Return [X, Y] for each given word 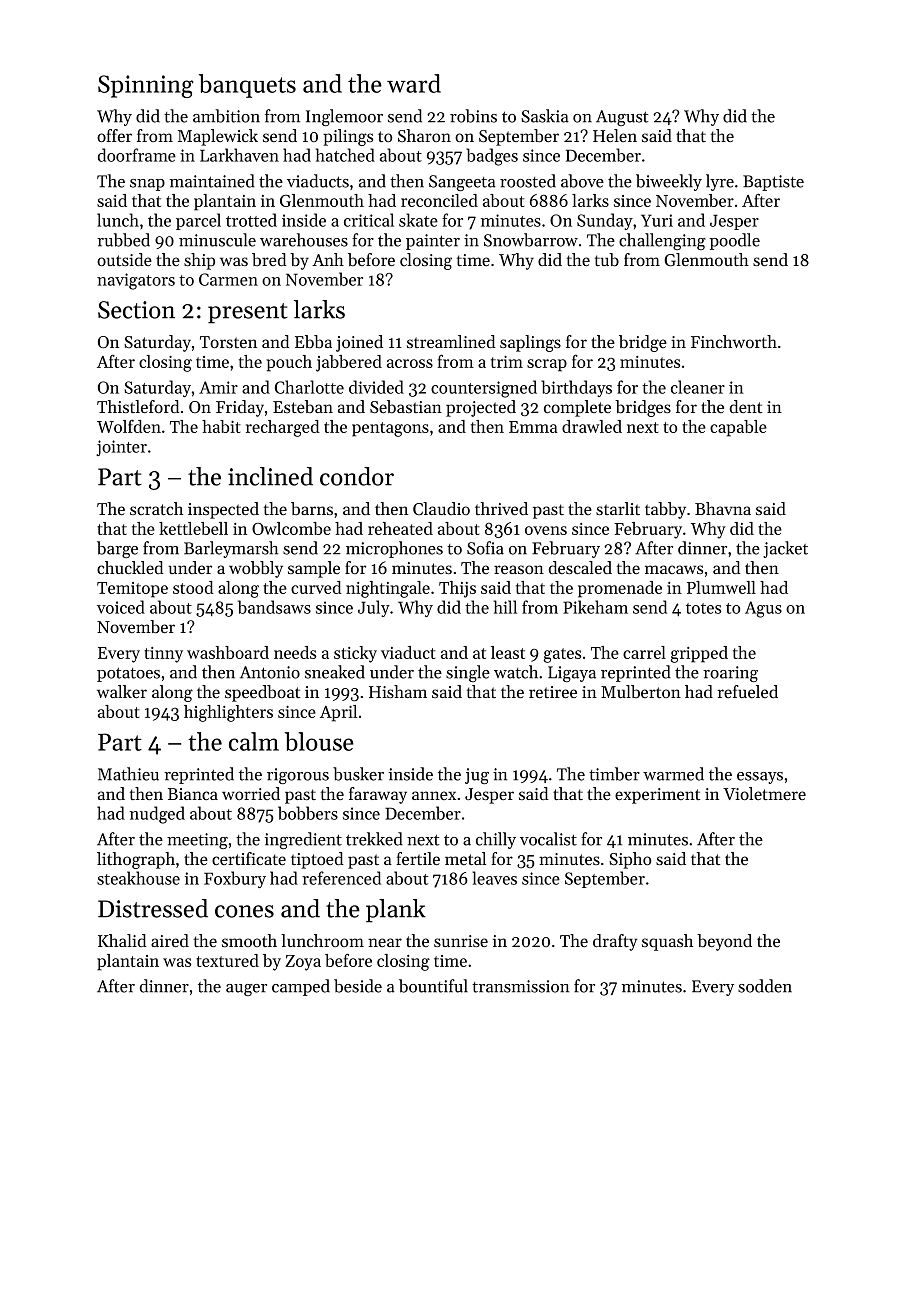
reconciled [439, 200]
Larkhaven [239, 155]
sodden [765, 986]
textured [227, 960]
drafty [615, 942]
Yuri [657, 220]
